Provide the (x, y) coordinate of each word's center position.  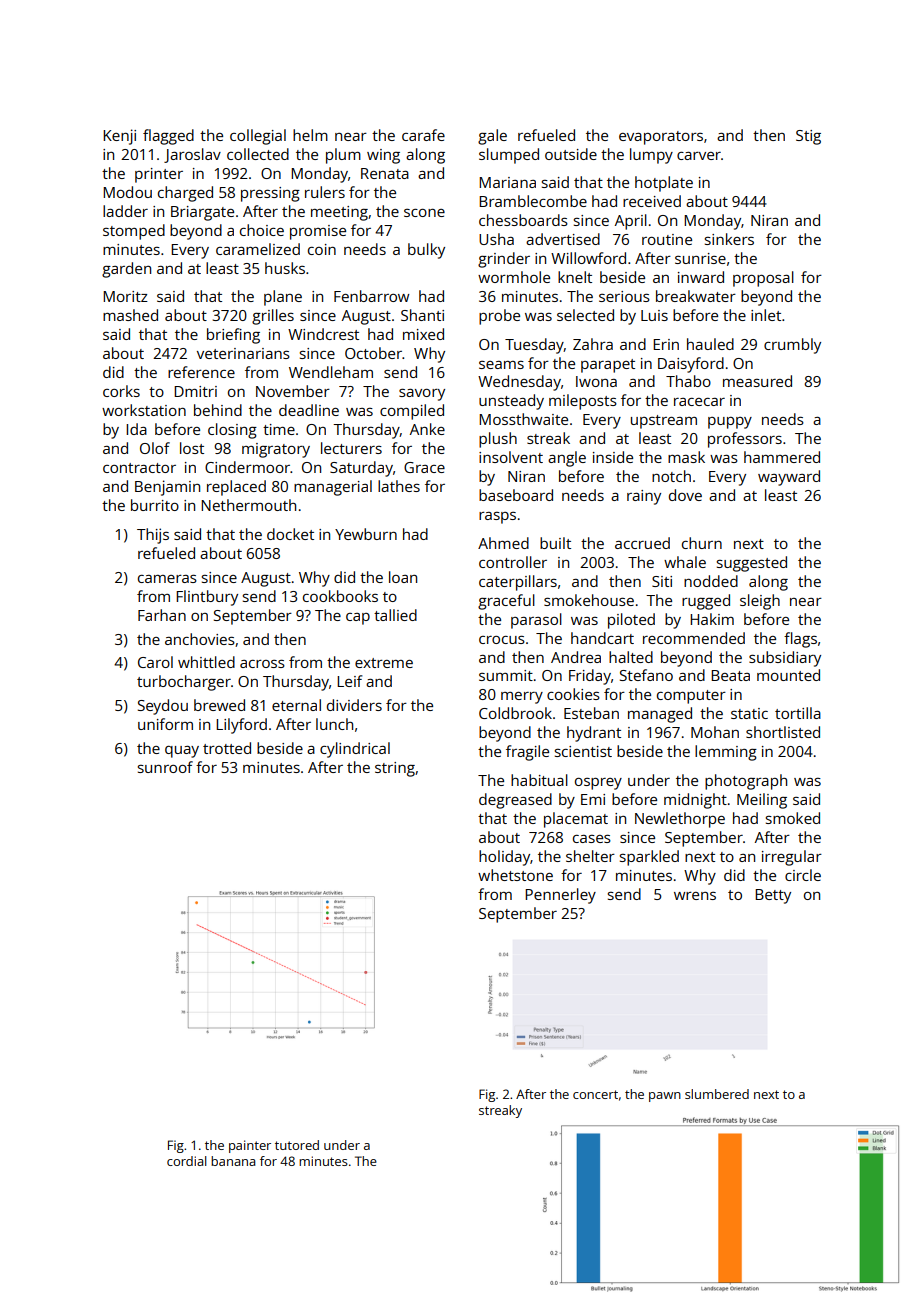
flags (800, 640)
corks (121, 391)
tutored (297, 1145)
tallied (395, 615)
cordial (187, 1161)
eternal (296, 705)
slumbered (717, 1094)
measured (757, 381)
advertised (563, 239)
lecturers (351, 448)
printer (159, 175)
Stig (808, 137)
